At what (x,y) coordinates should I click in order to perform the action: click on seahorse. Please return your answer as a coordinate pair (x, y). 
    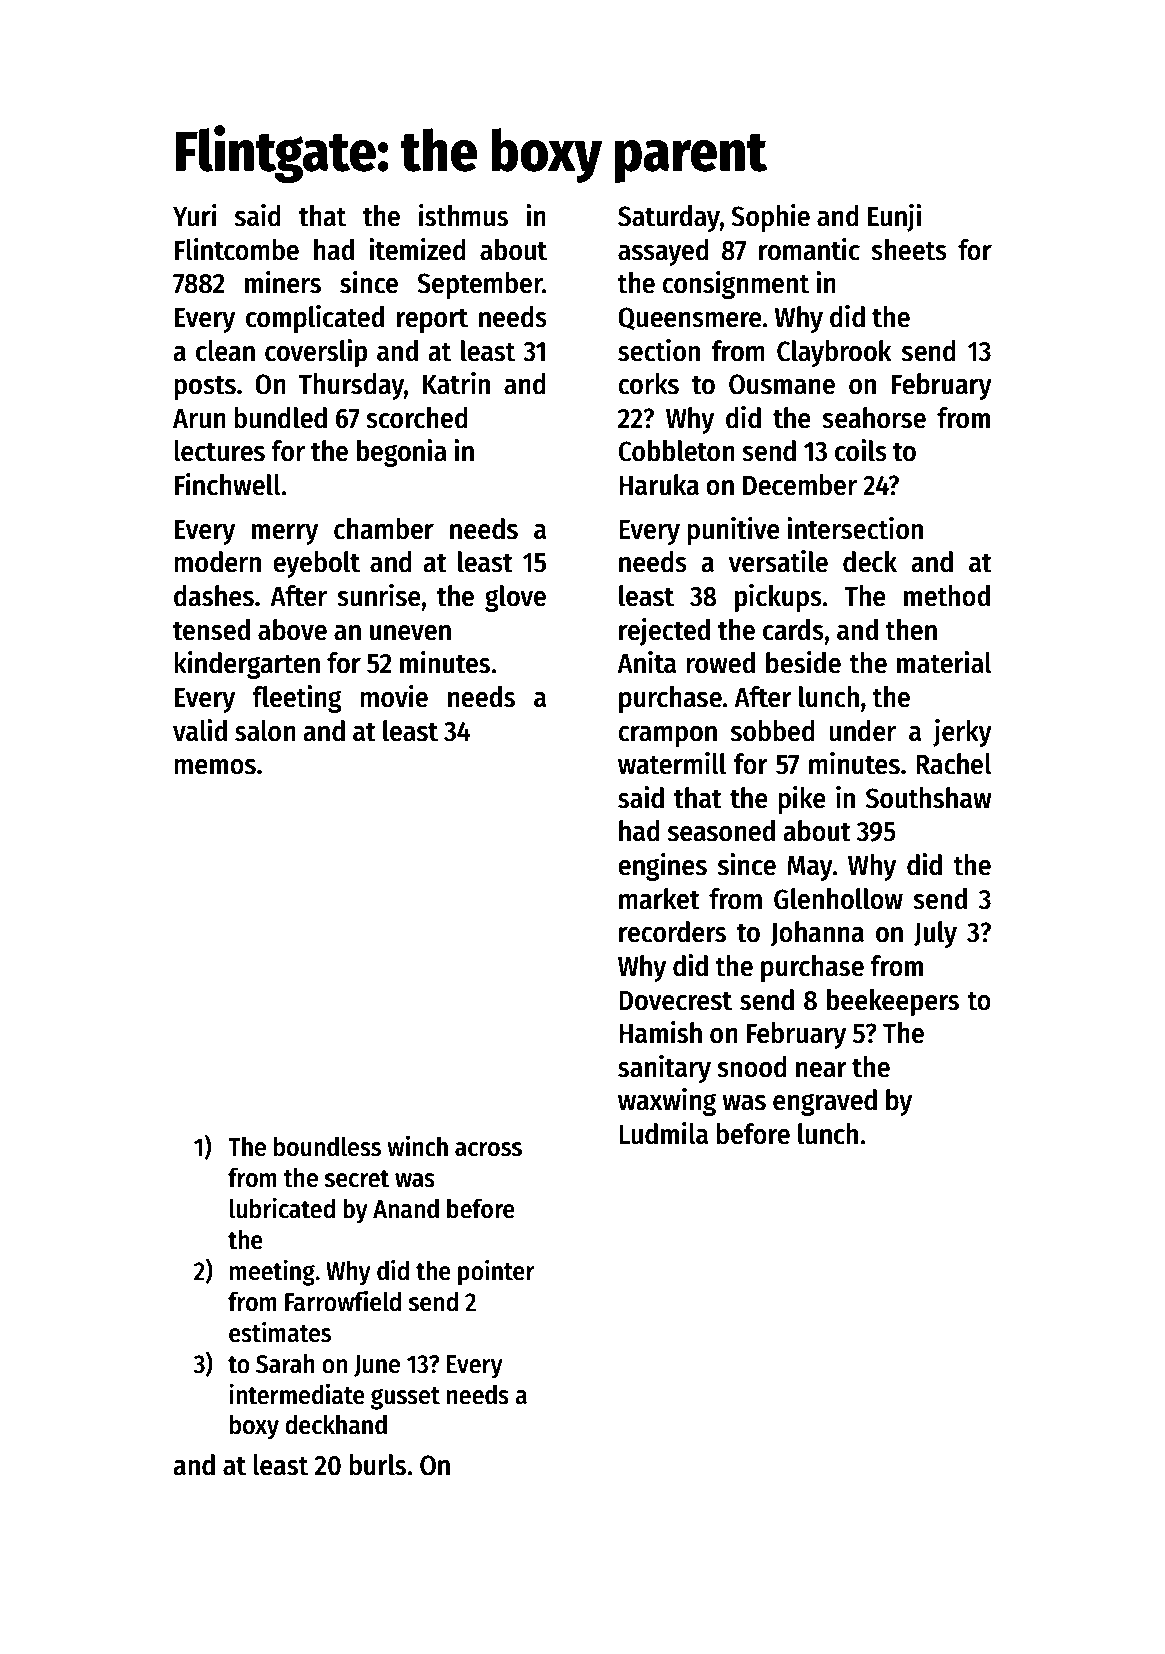
    Looking at the image, I should click on (874, 418).
